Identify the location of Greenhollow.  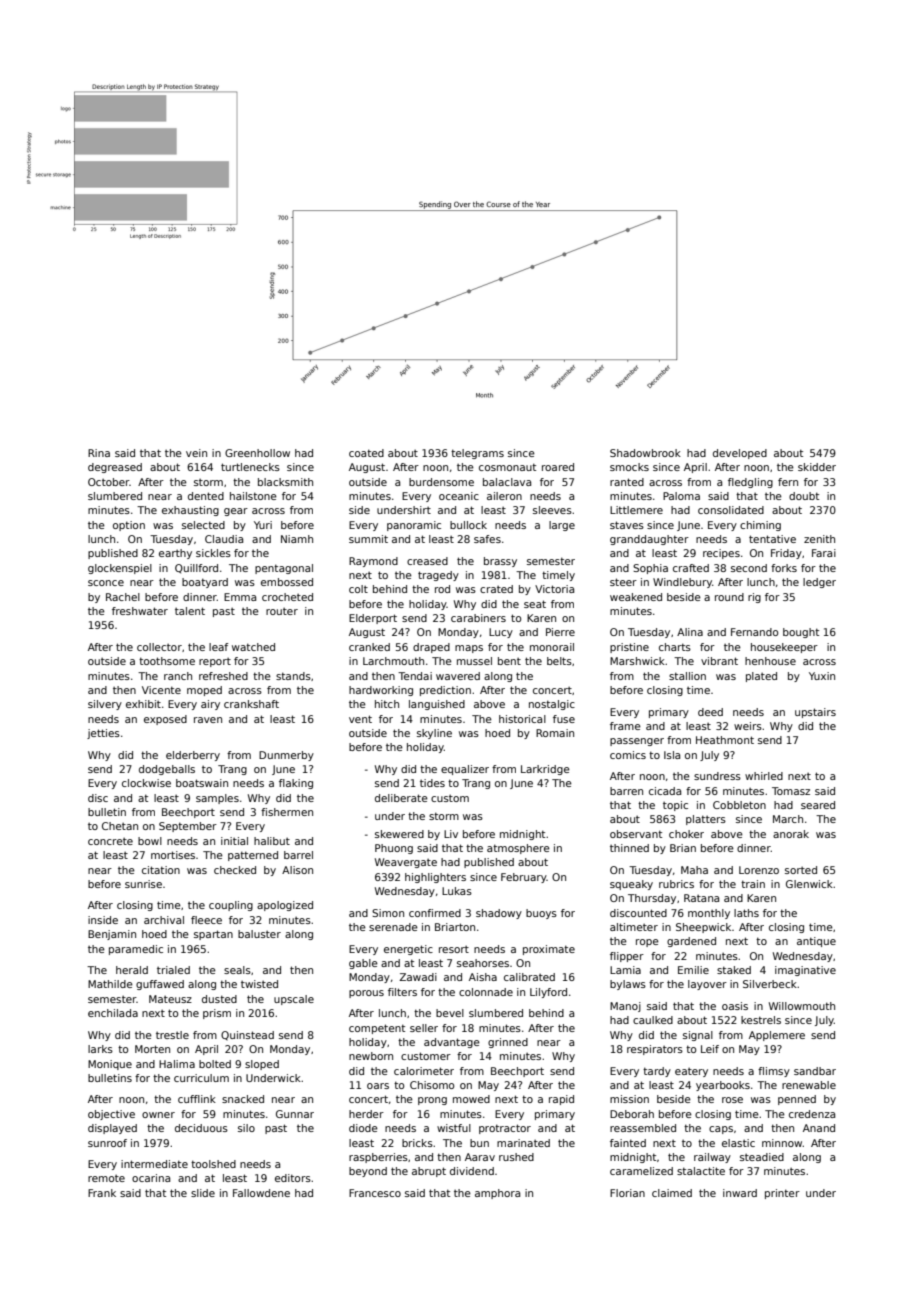
(257, 453).
